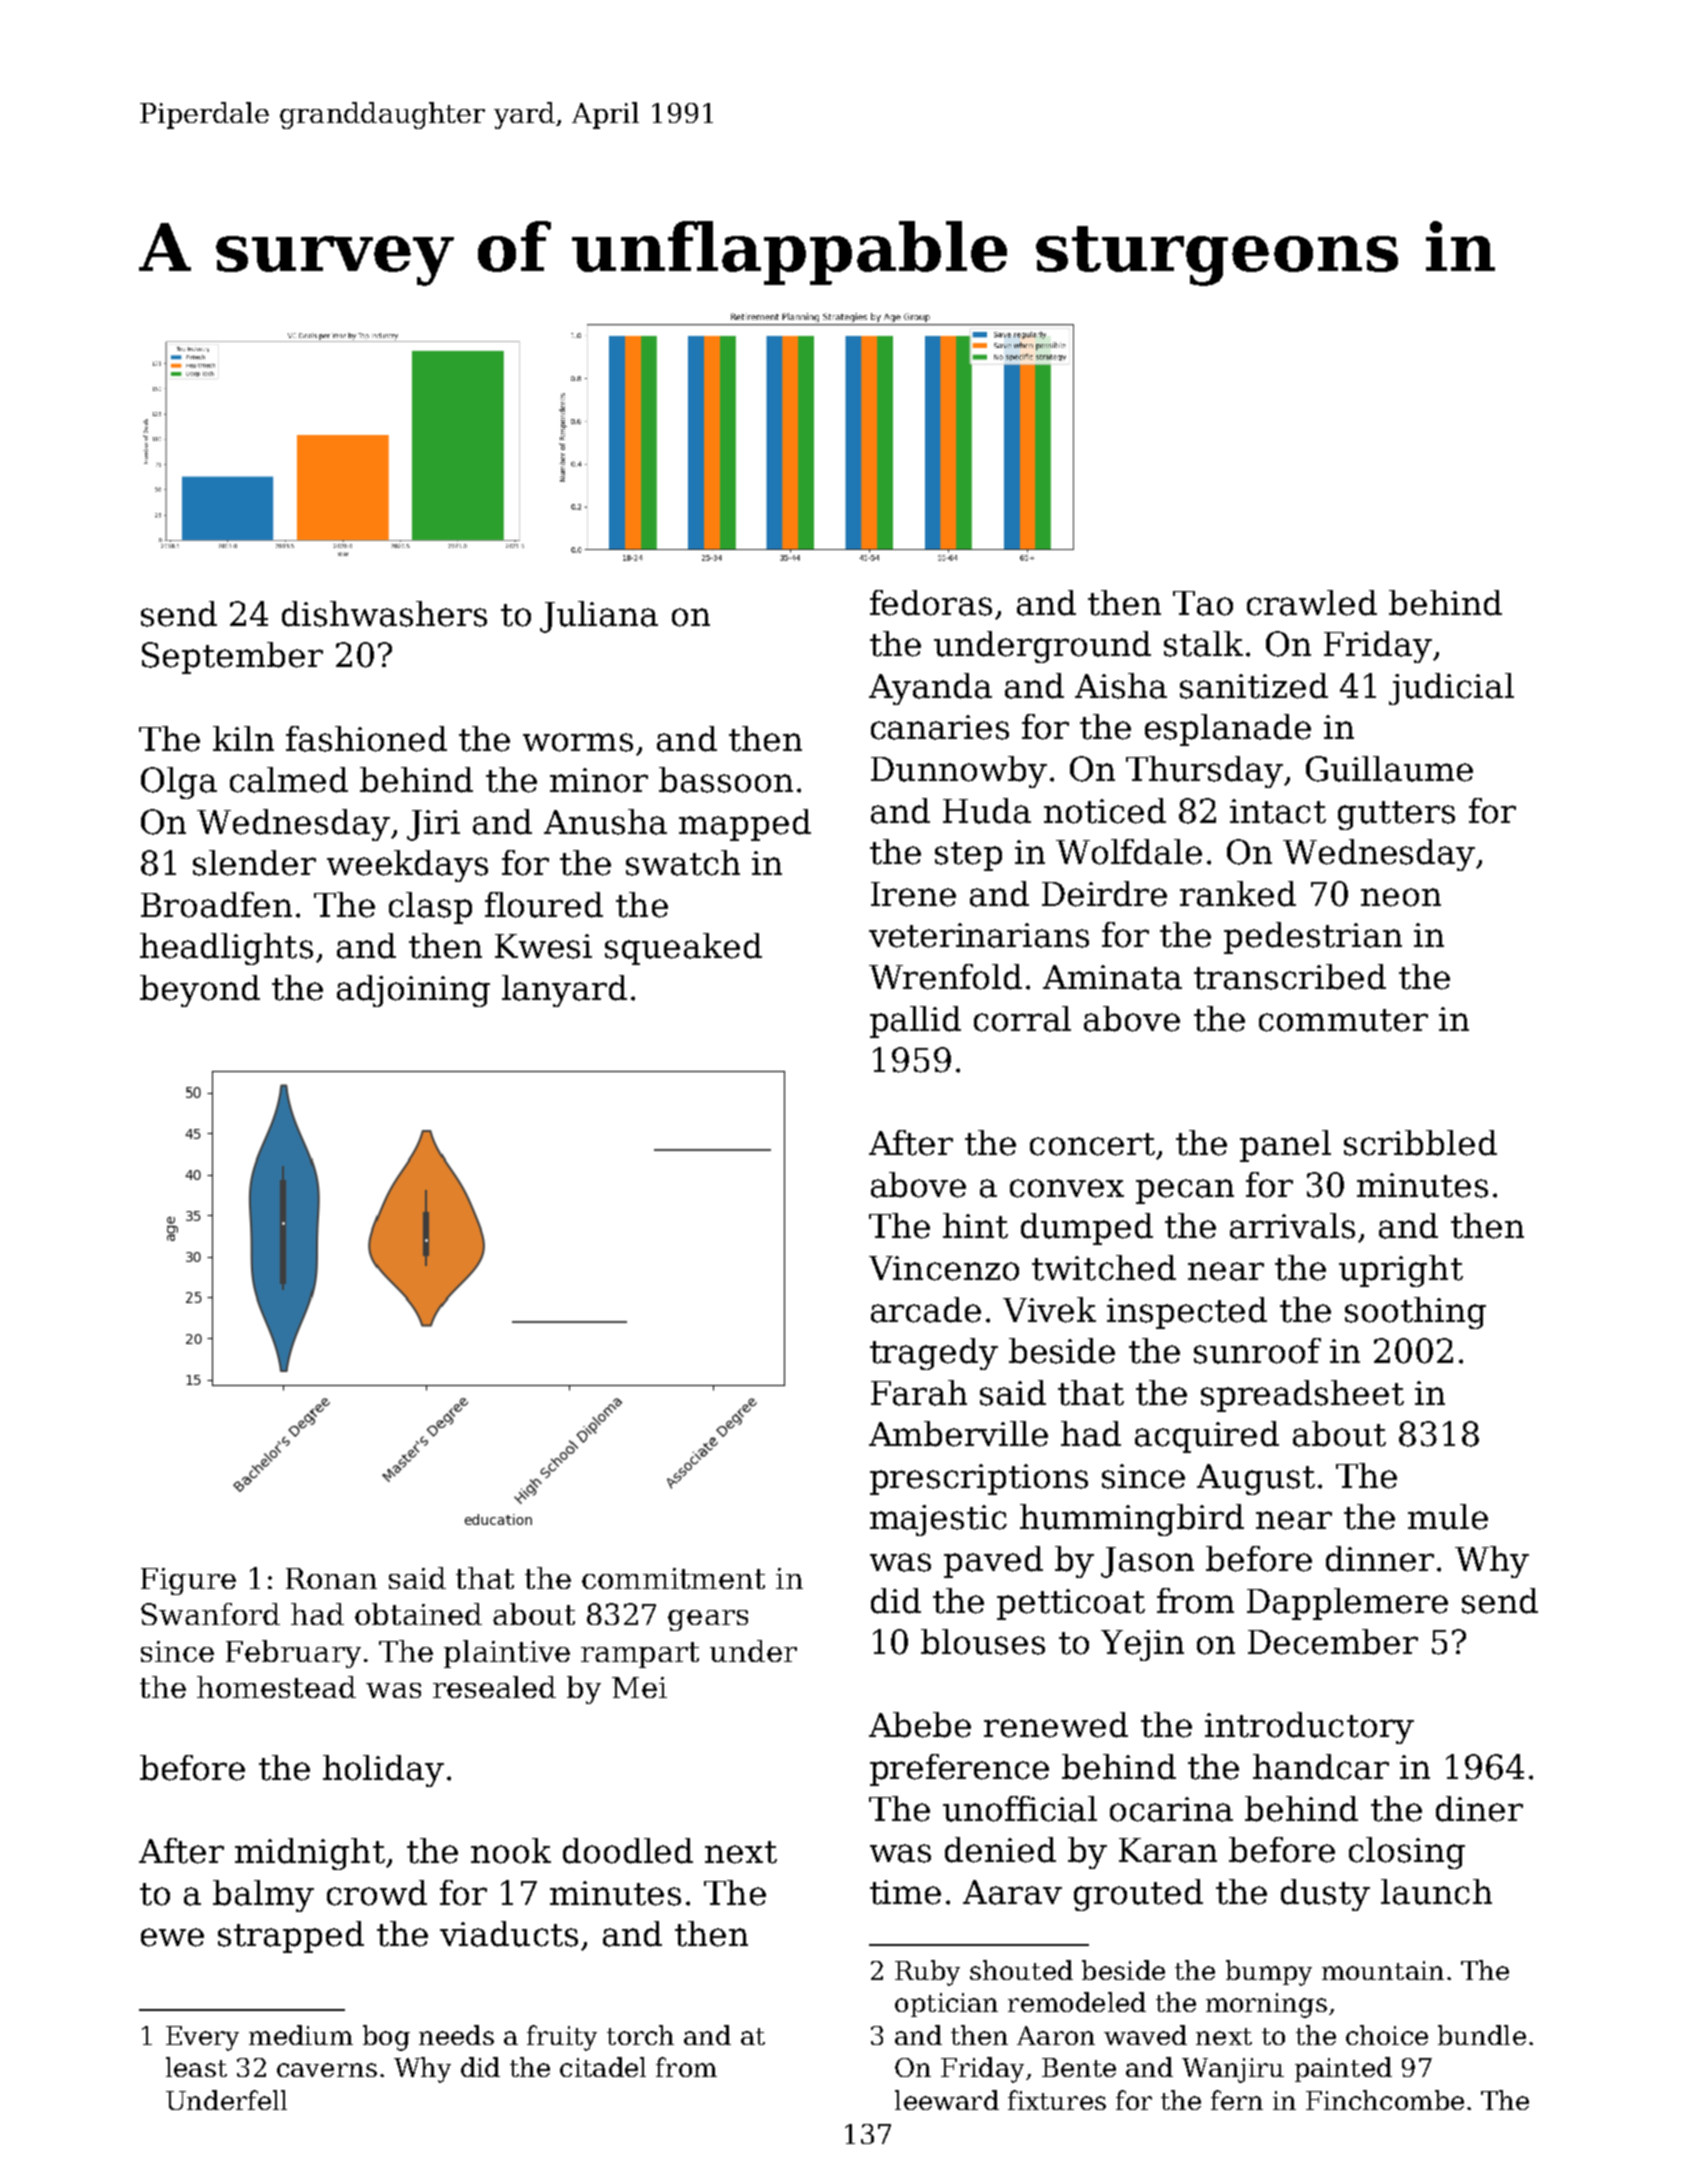  Describe the element at coordinates (1415, 1313) in the screenshot. I see `soothing` at that location.
